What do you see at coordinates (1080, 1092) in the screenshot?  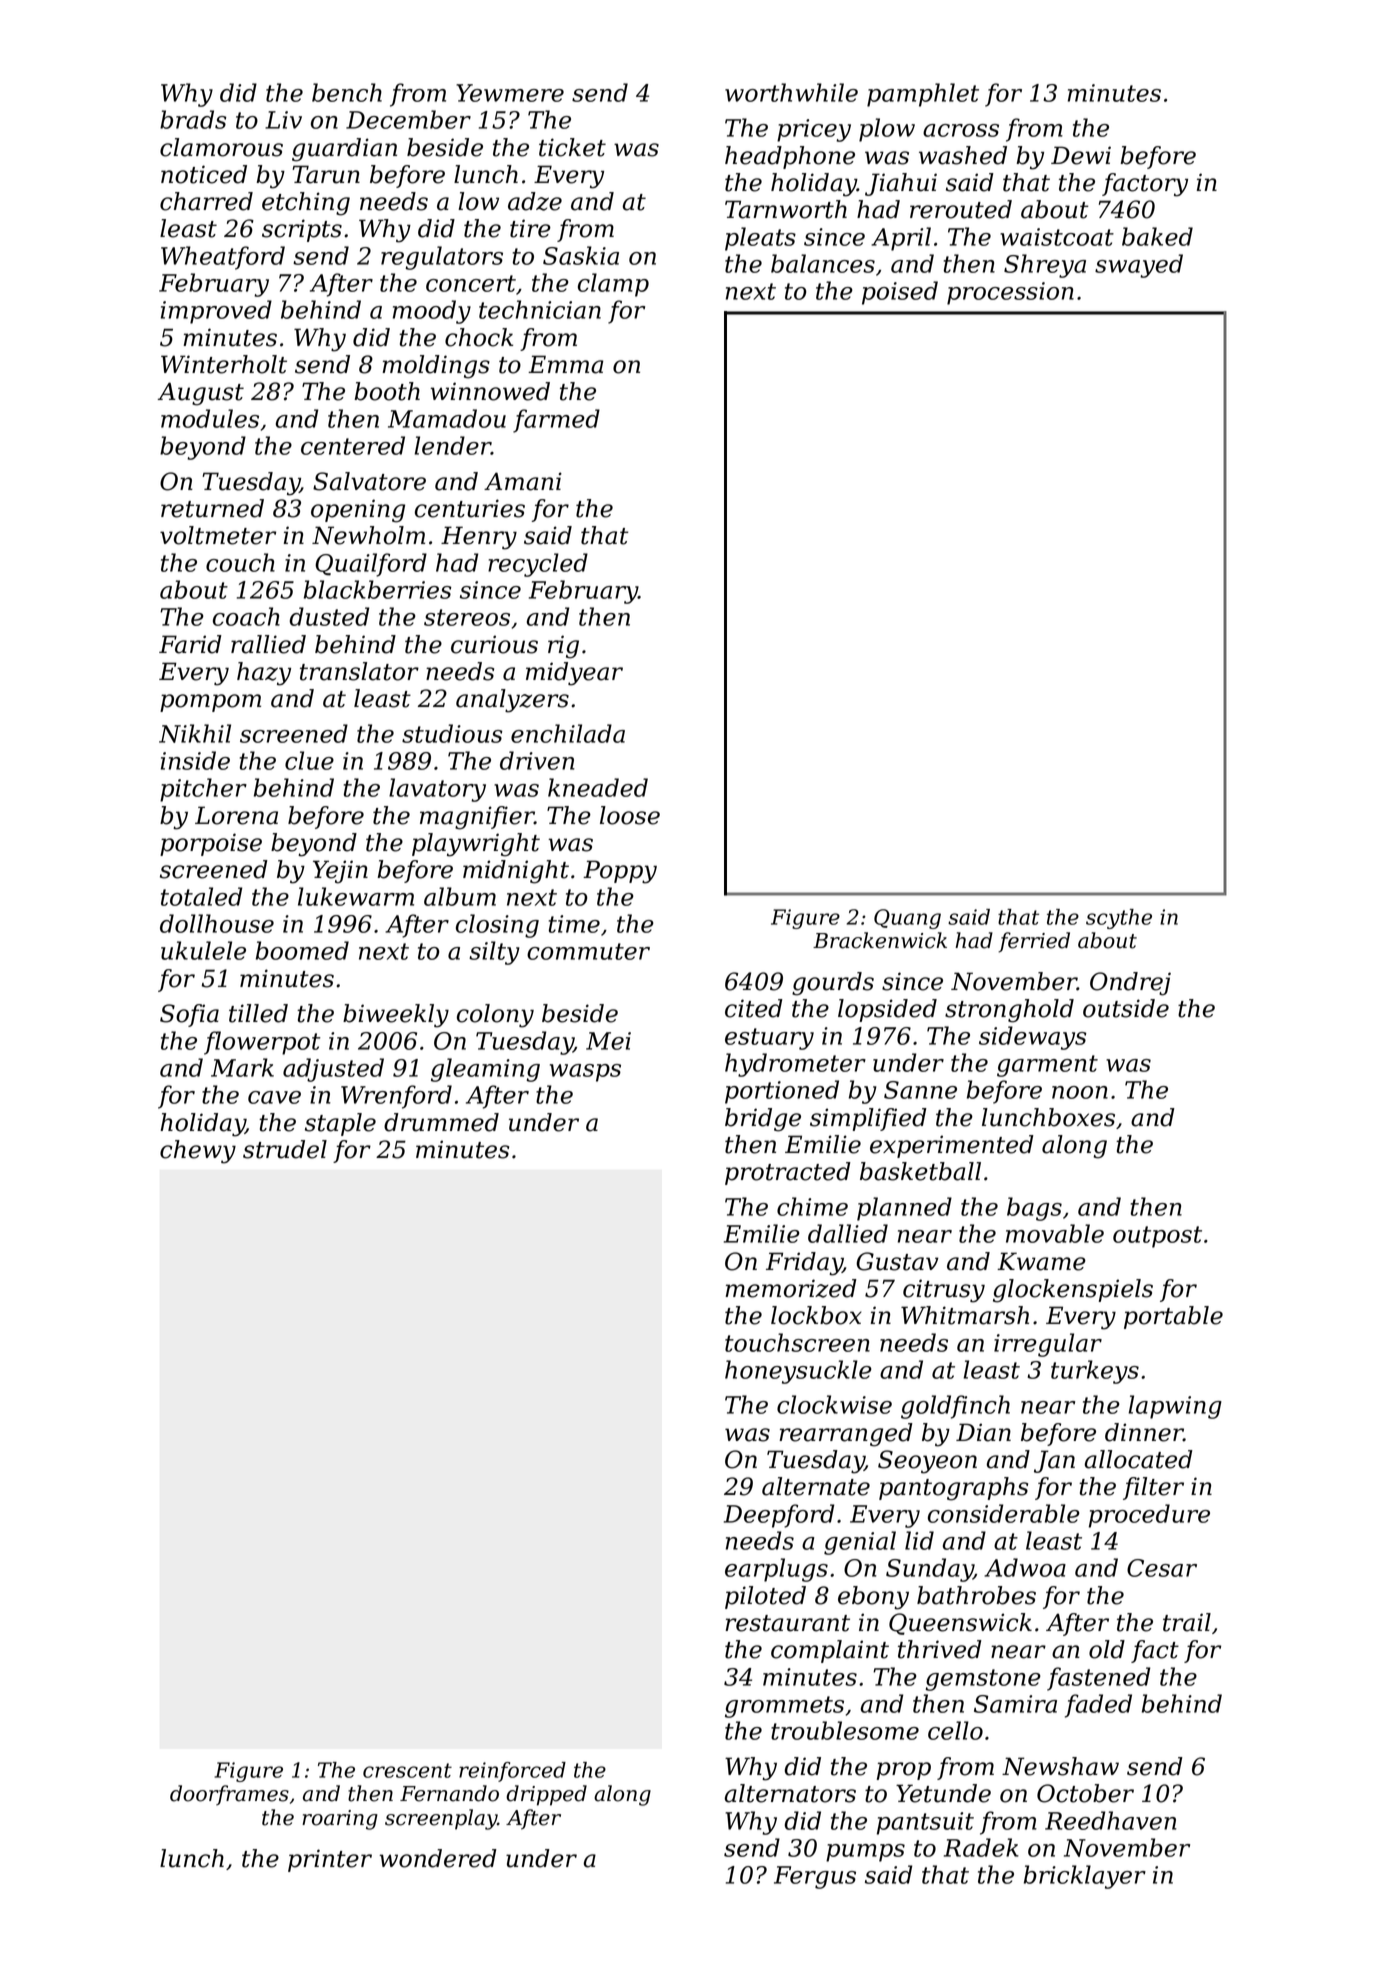 I see `noon` at bounding box center [1080, 1092].
